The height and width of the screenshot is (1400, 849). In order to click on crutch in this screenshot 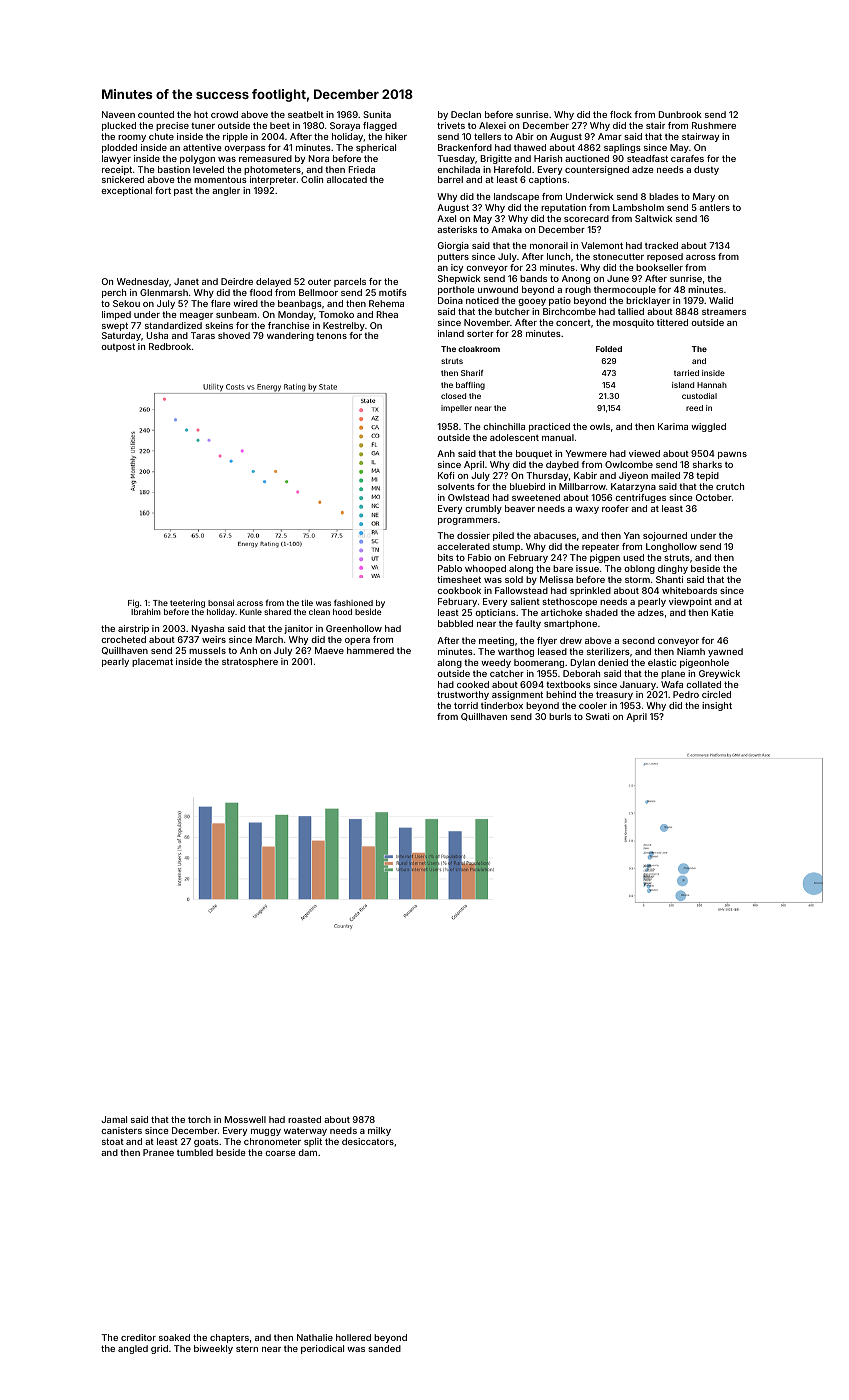, I will do `click(730, 486)`.
